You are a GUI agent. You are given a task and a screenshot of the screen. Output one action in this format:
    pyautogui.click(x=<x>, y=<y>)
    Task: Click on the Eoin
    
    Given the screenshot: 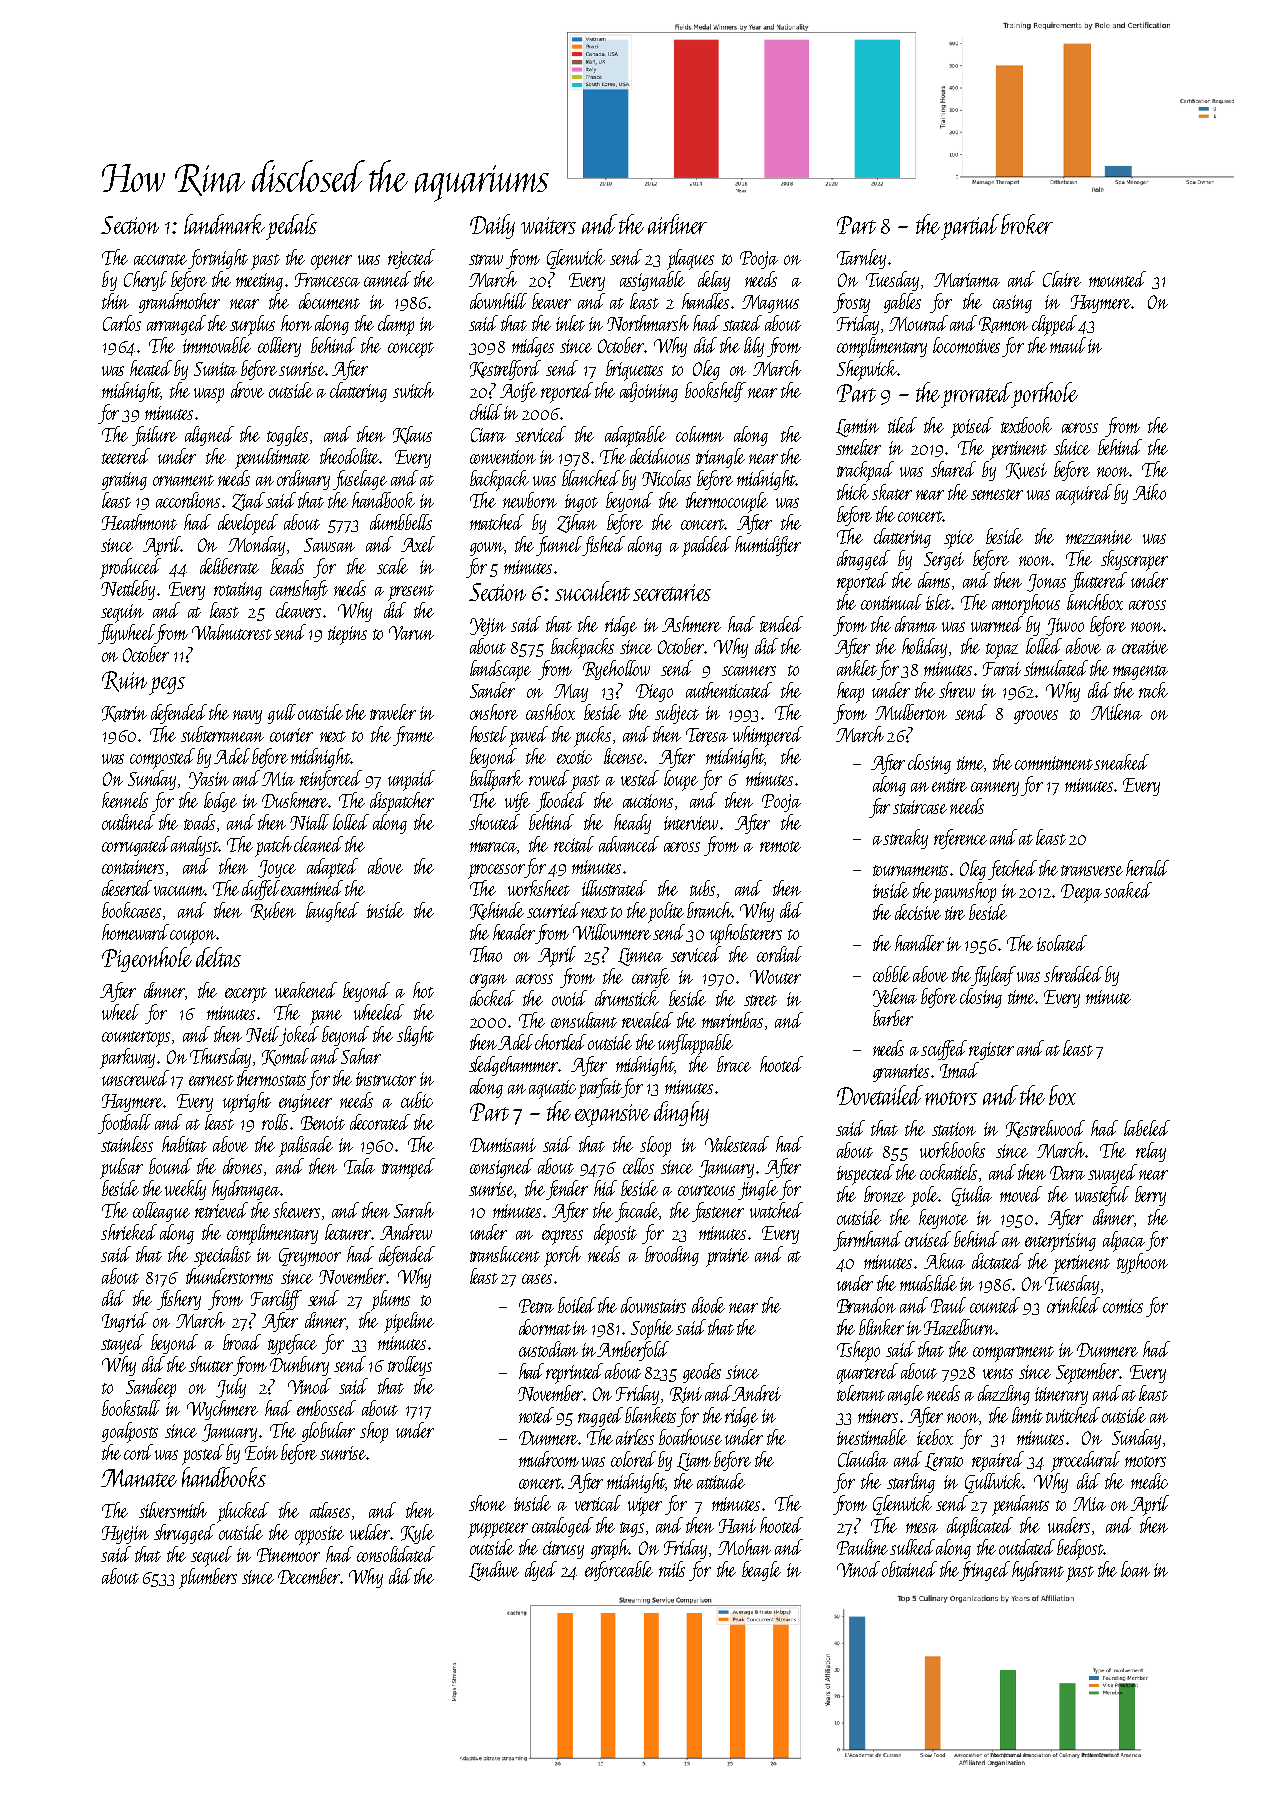 What is the action you would take?
    pyautogui.click(x=261, y=1453)
